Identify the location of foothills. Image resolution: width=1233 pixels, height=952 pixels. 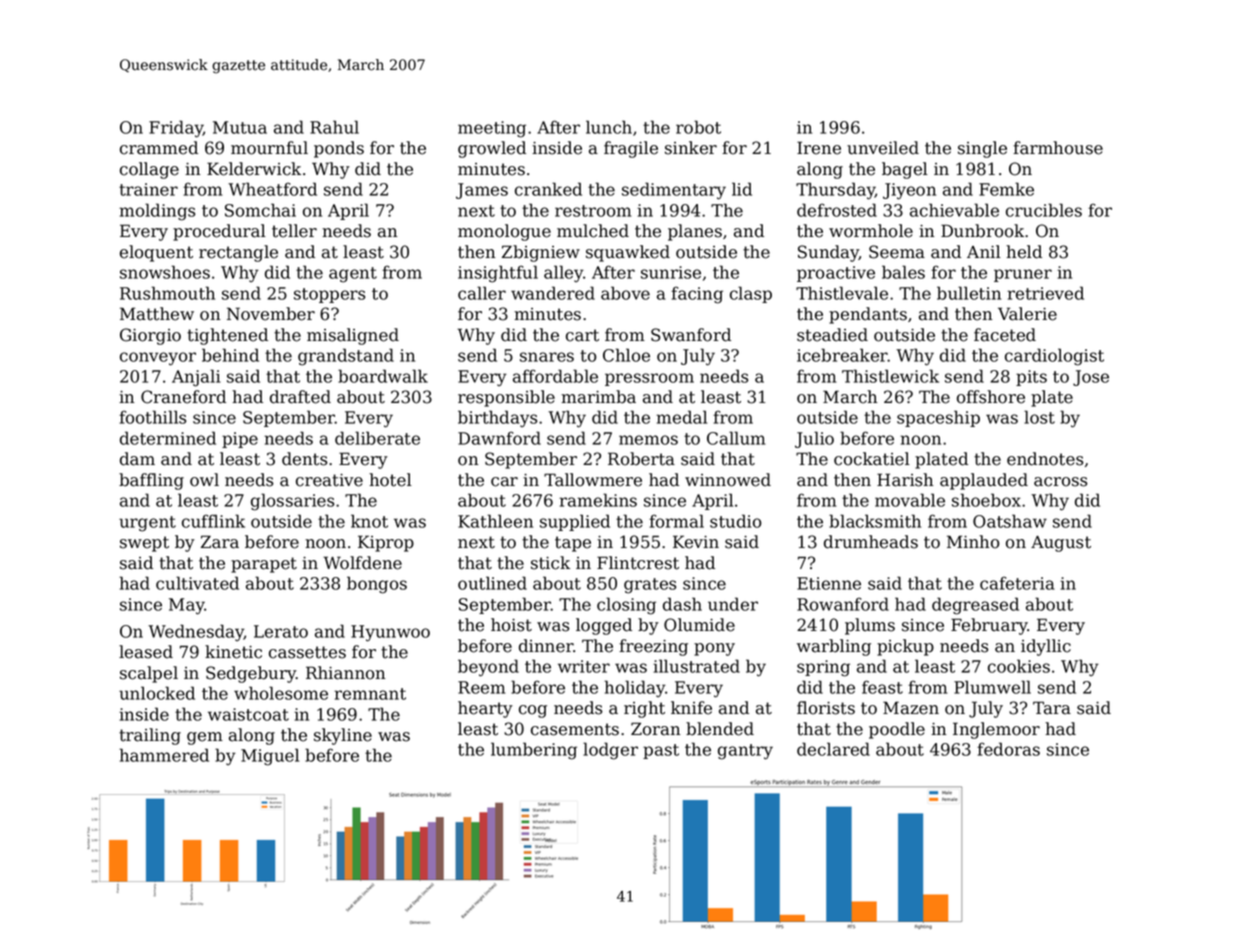
(152, 417).
